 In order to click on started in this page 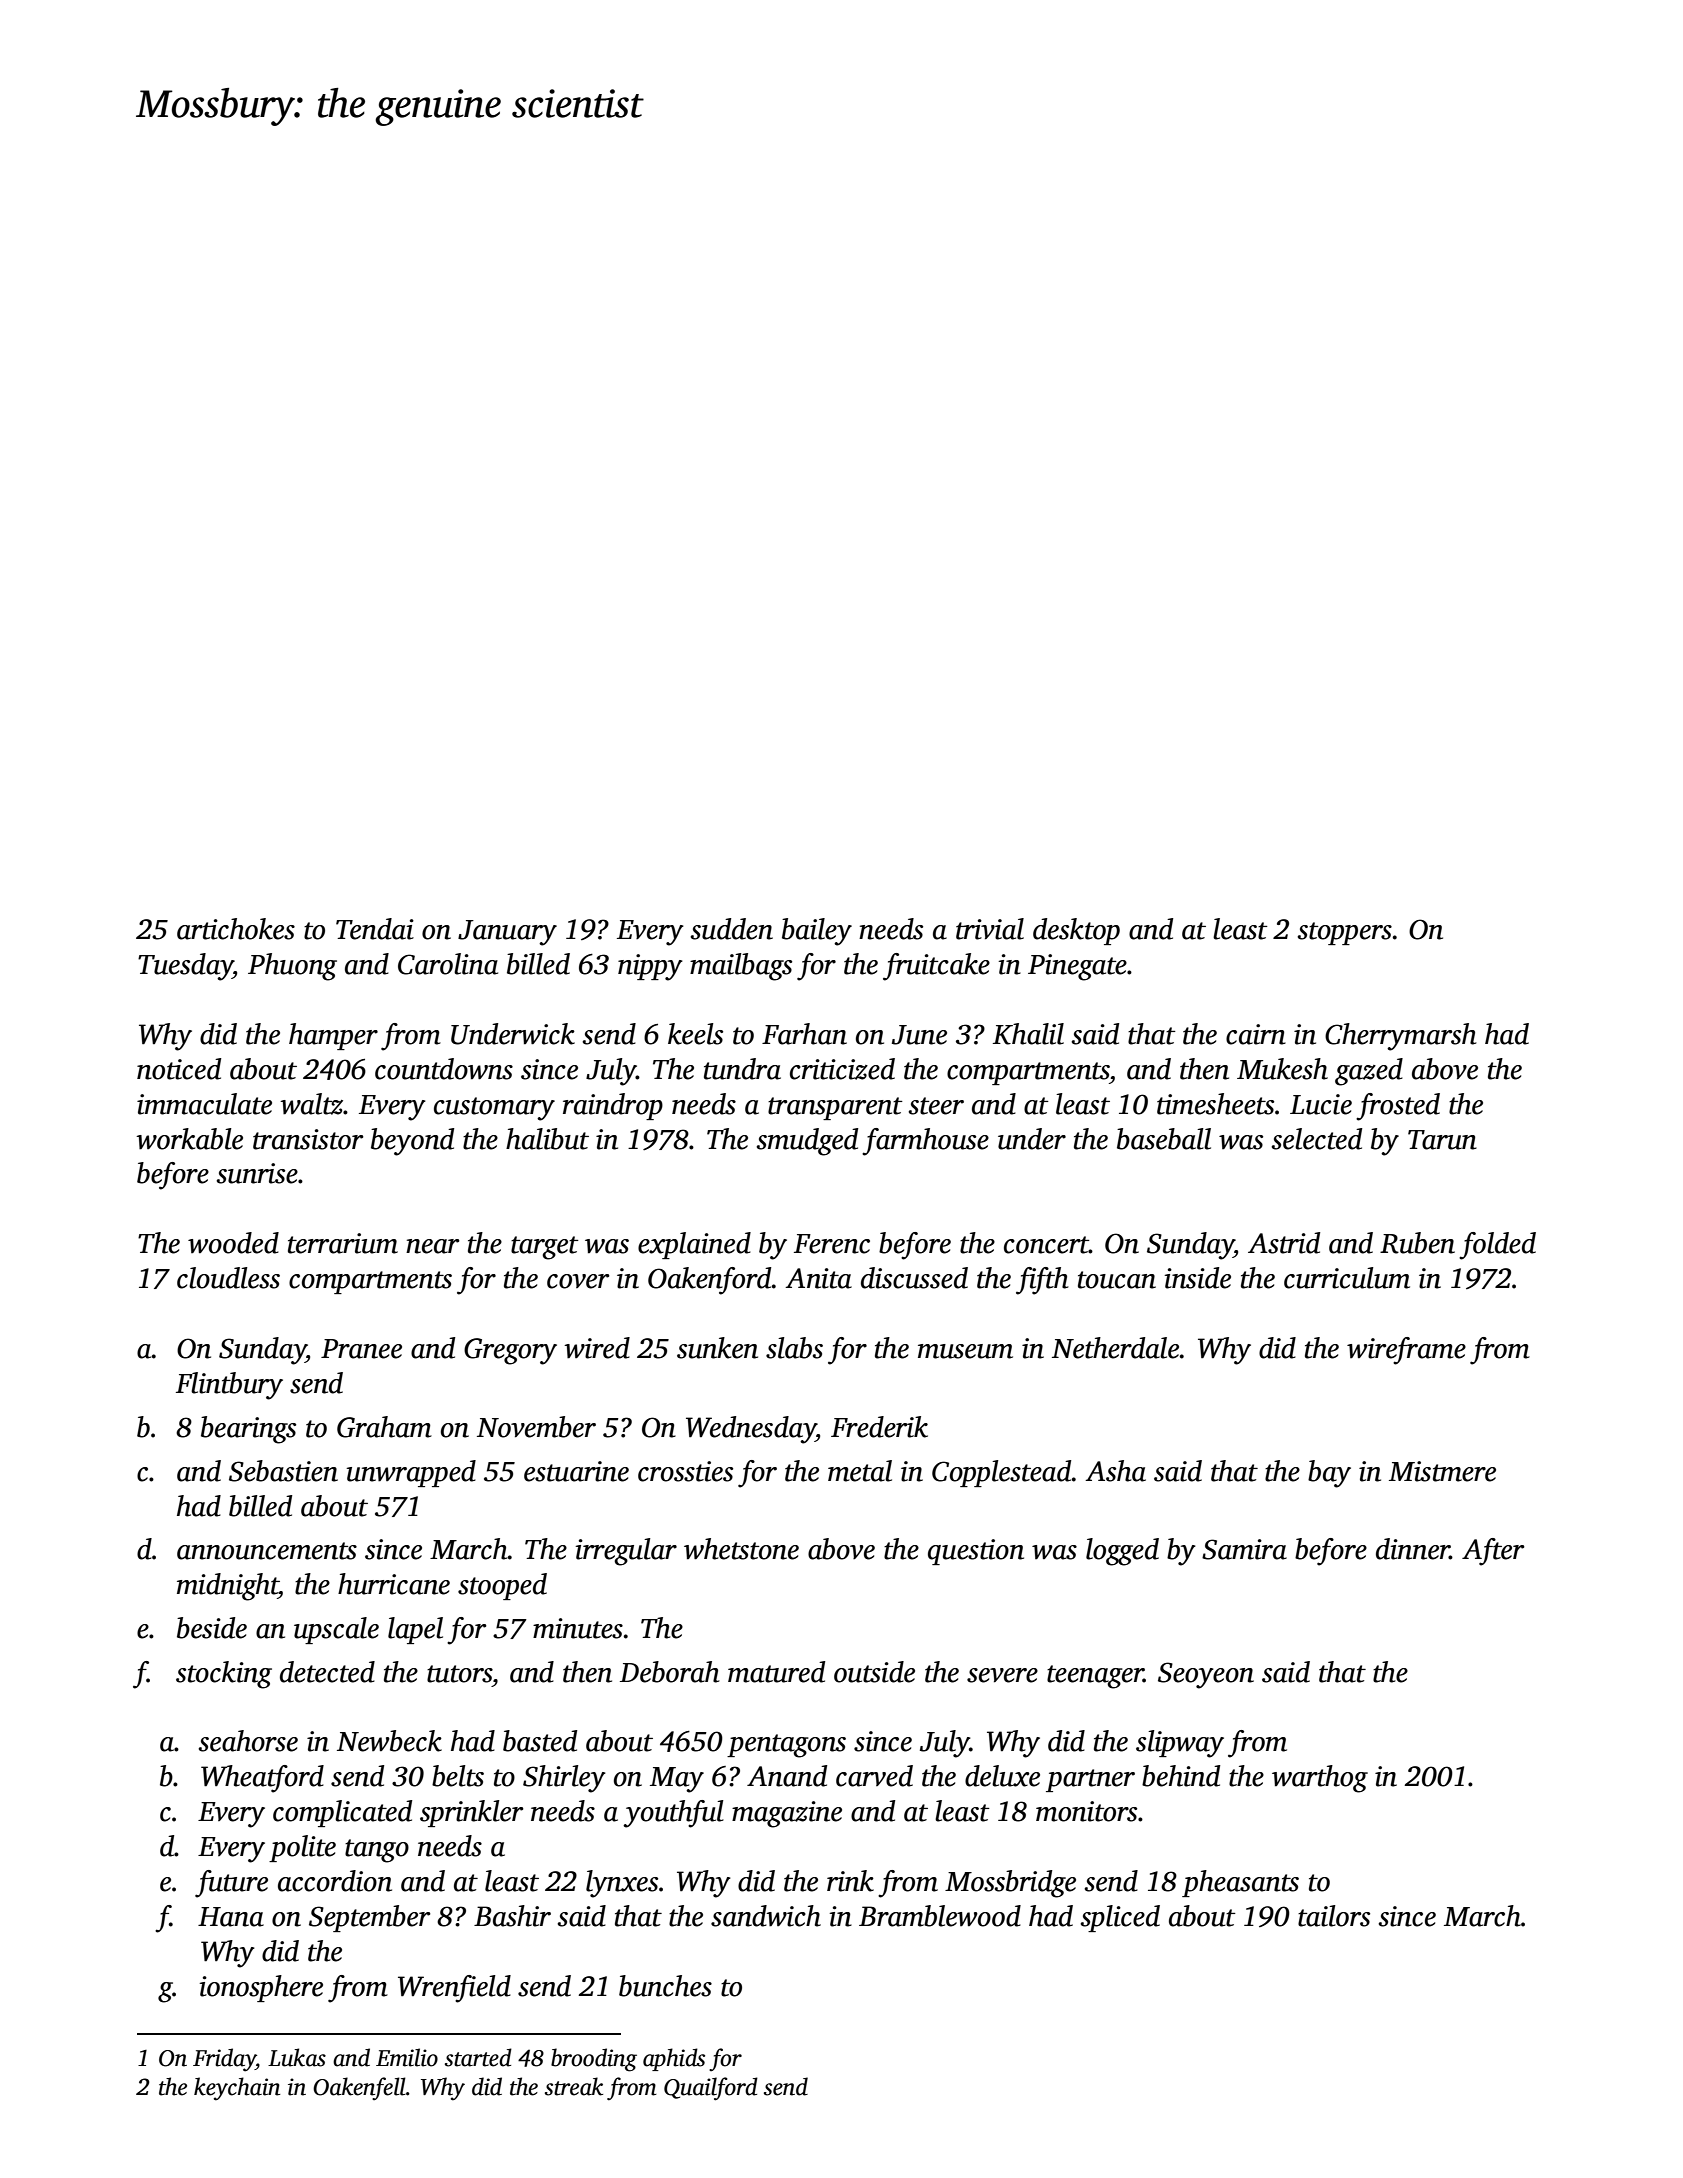, I will do `click(478, 2057)`.
